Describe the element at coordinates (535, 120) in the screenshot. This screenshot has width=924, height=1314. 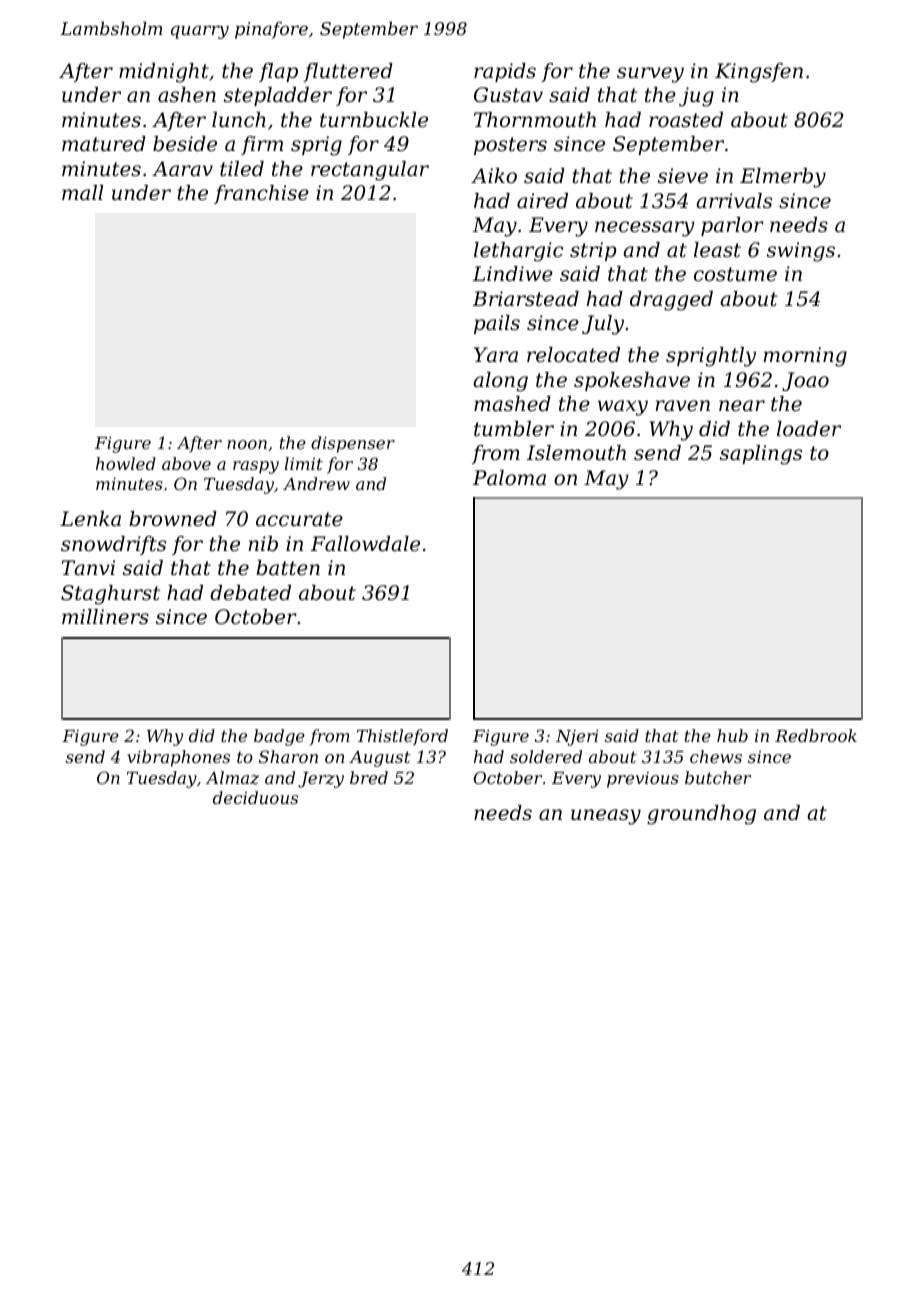
I see `Thornmouth` at that location.
